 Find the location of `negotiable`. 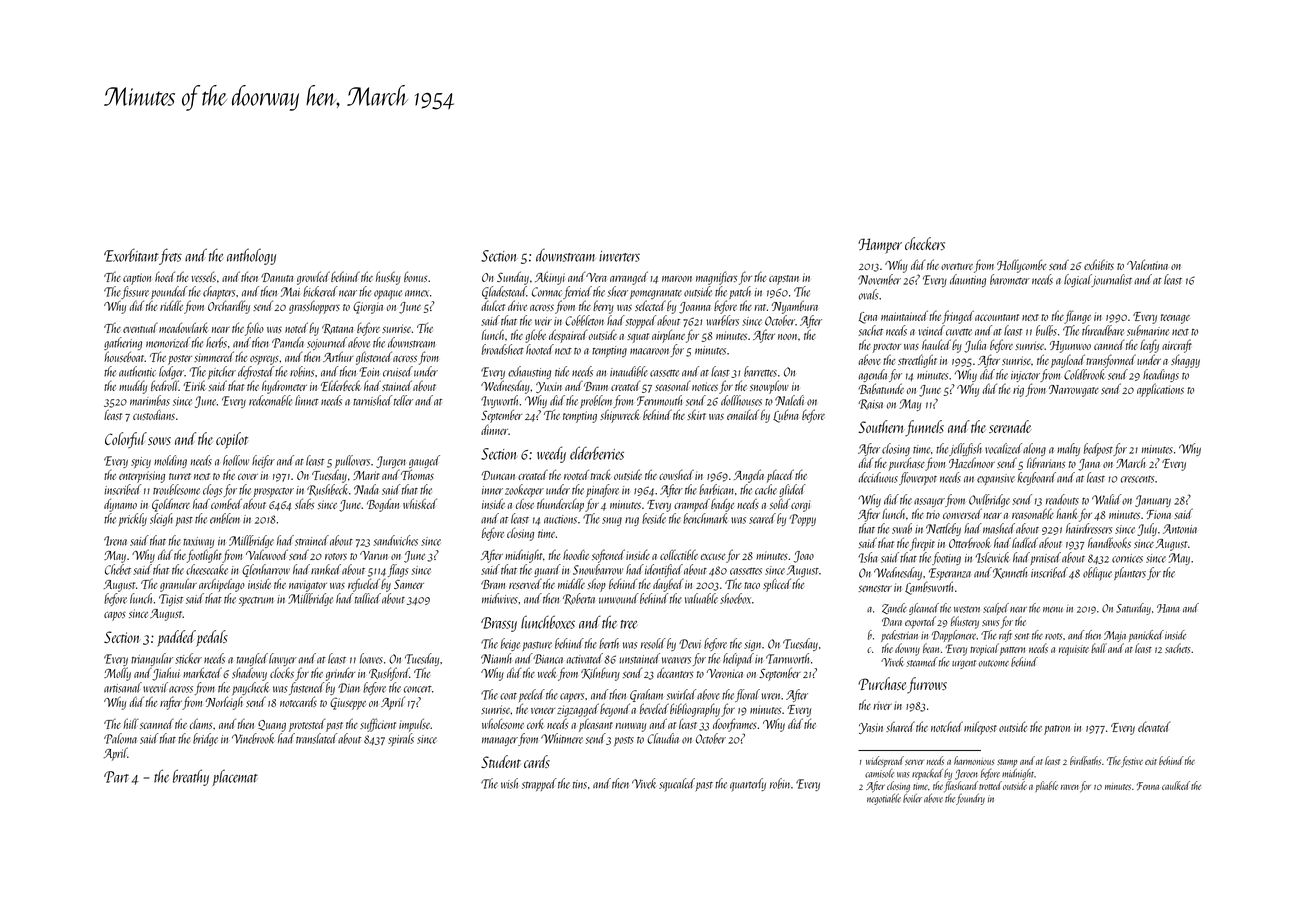

negotiable is located at coordinates (884, 799).
